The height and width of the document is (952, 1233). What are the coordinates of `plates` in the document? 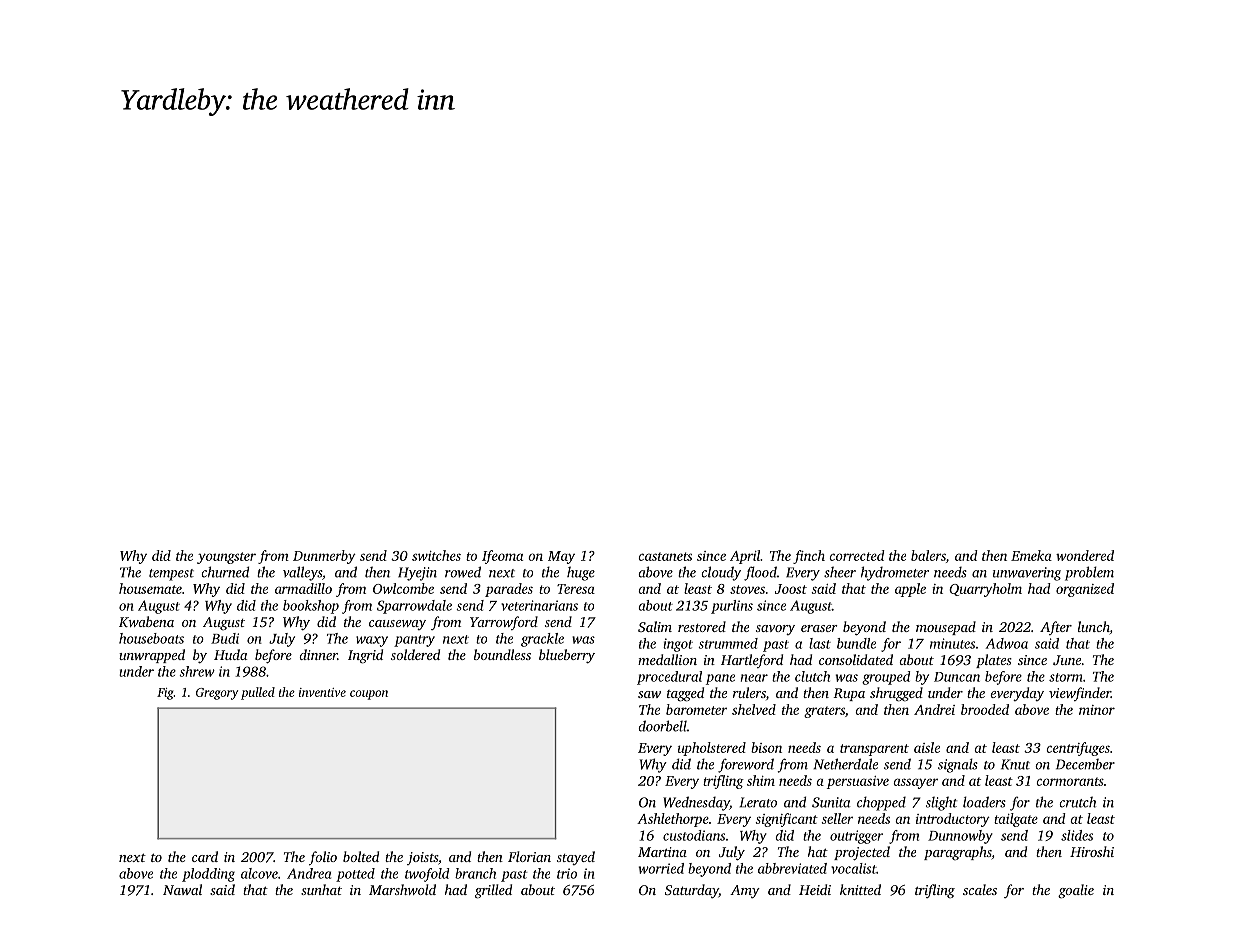 It's located at (994, 661).
